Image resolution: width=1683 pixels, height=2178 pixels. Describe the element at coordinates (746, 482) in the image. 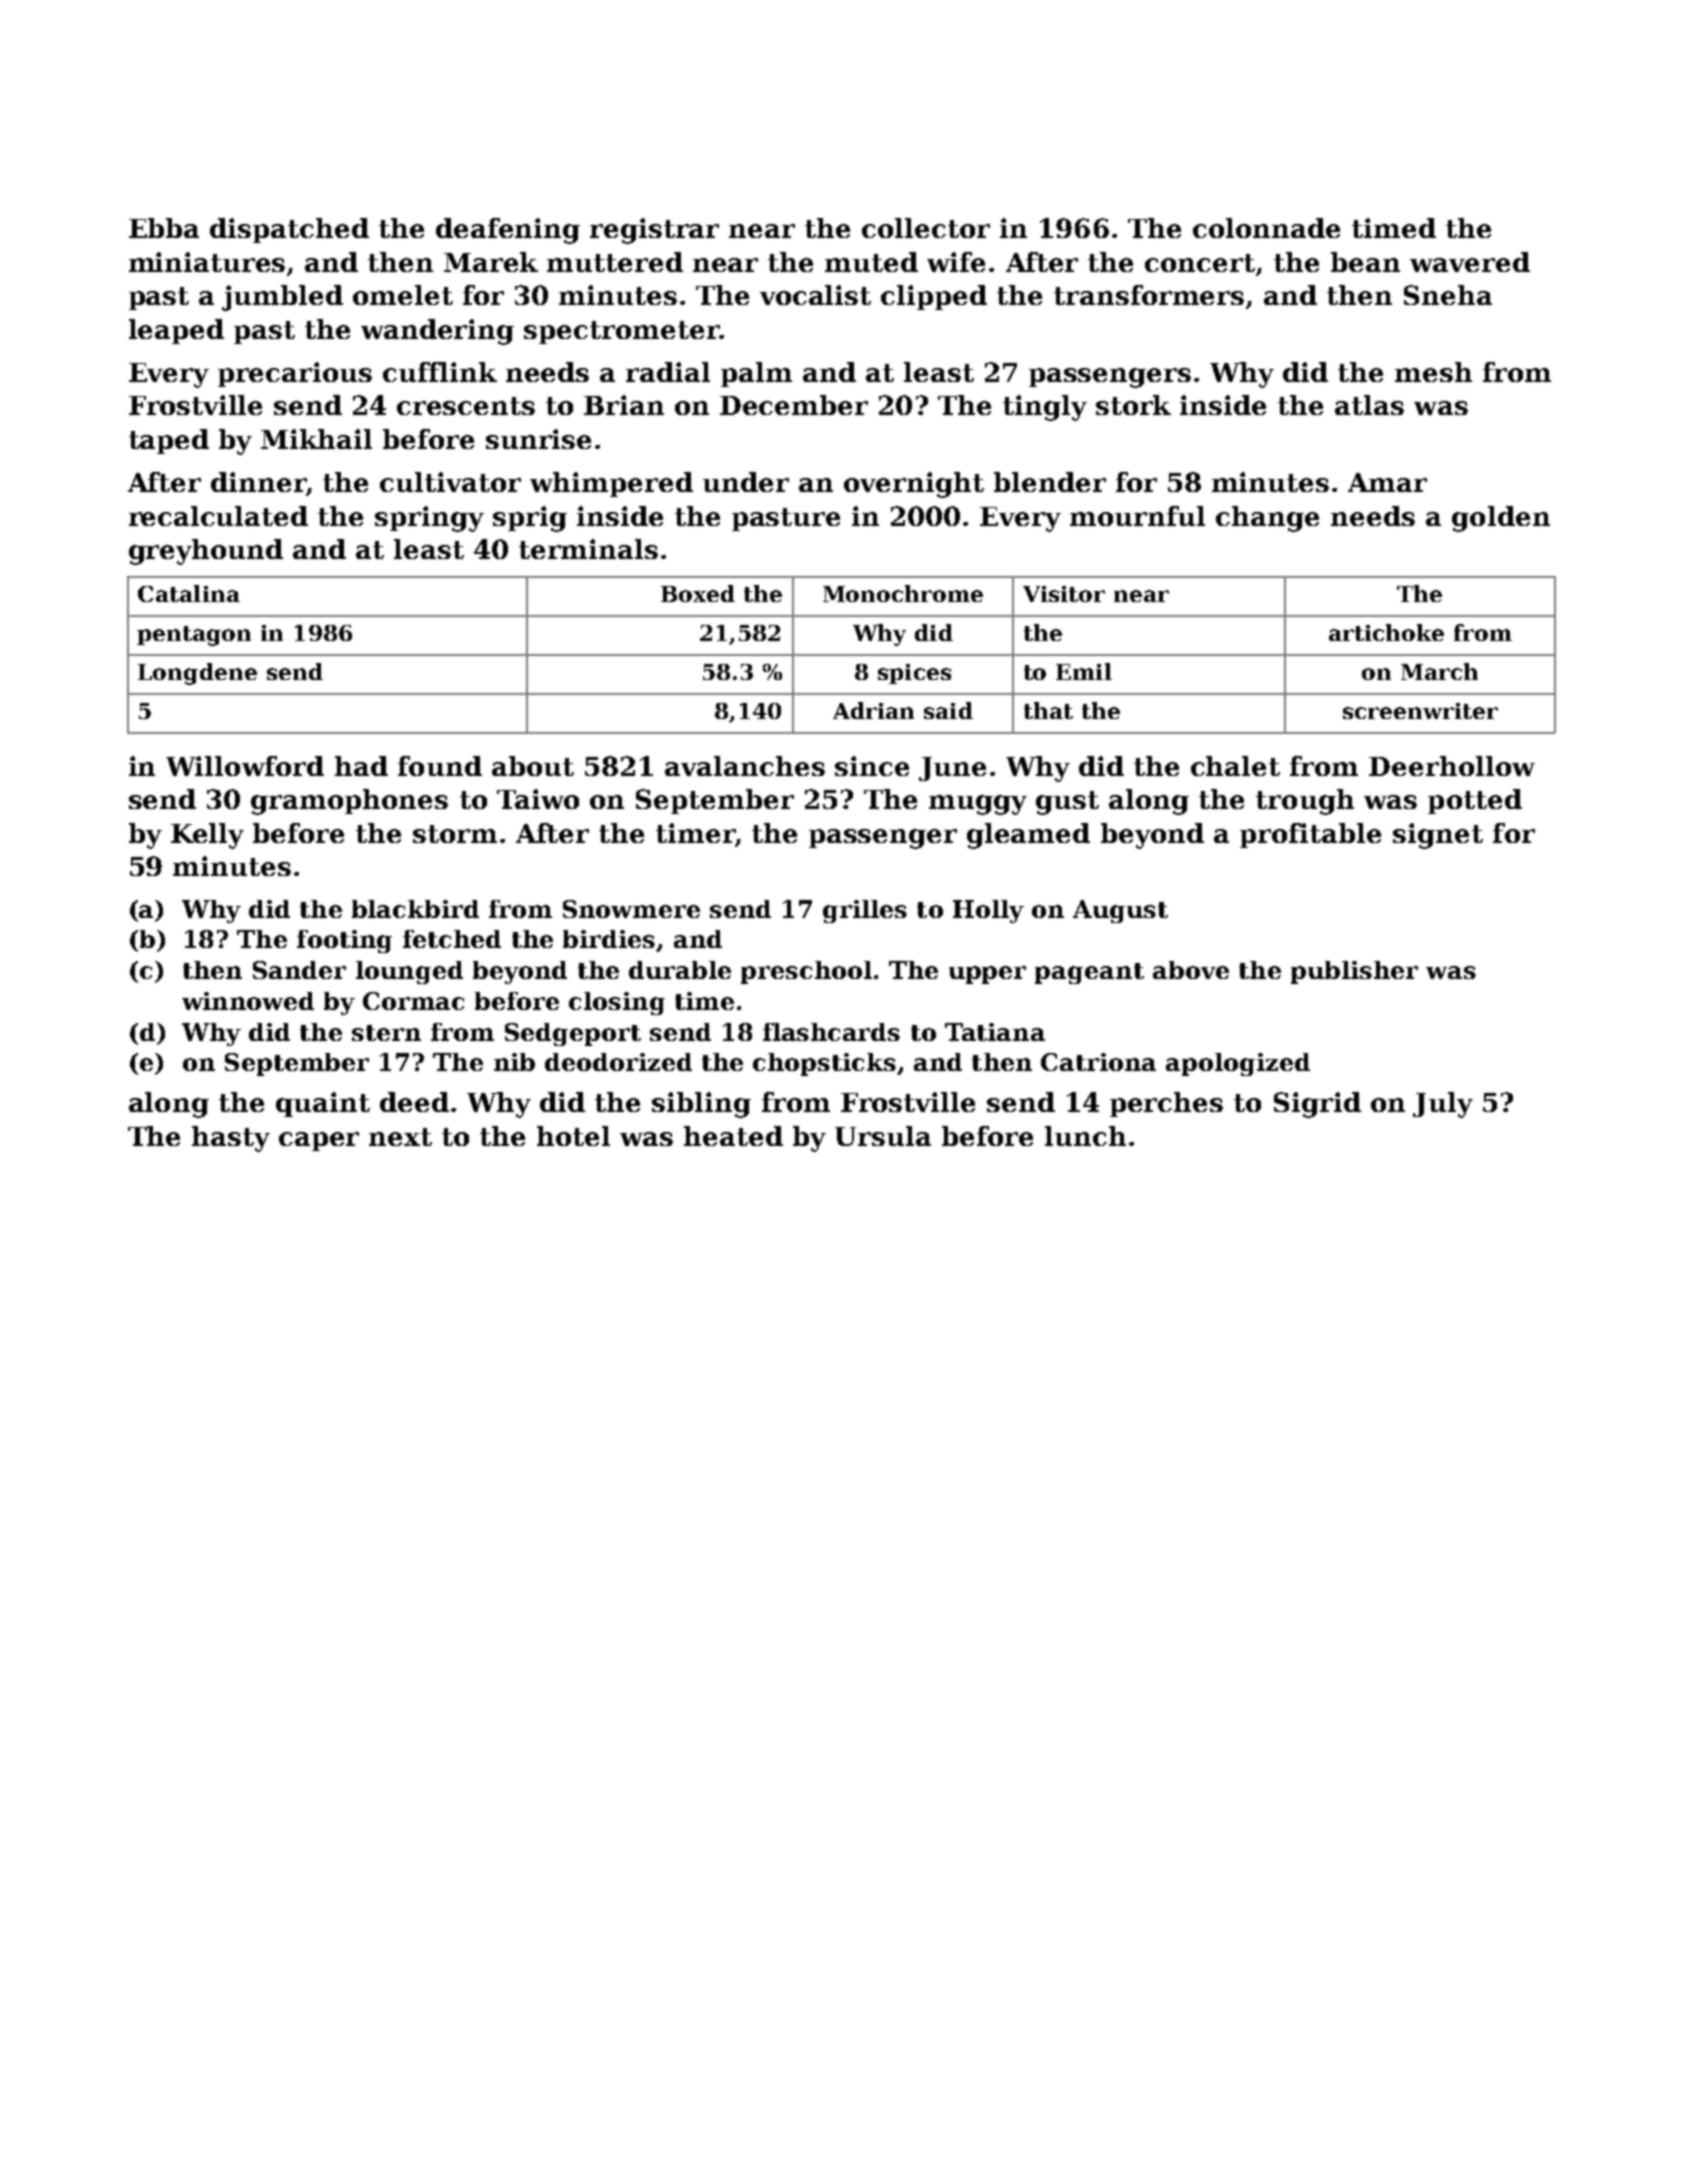

I see `under` at that location.
